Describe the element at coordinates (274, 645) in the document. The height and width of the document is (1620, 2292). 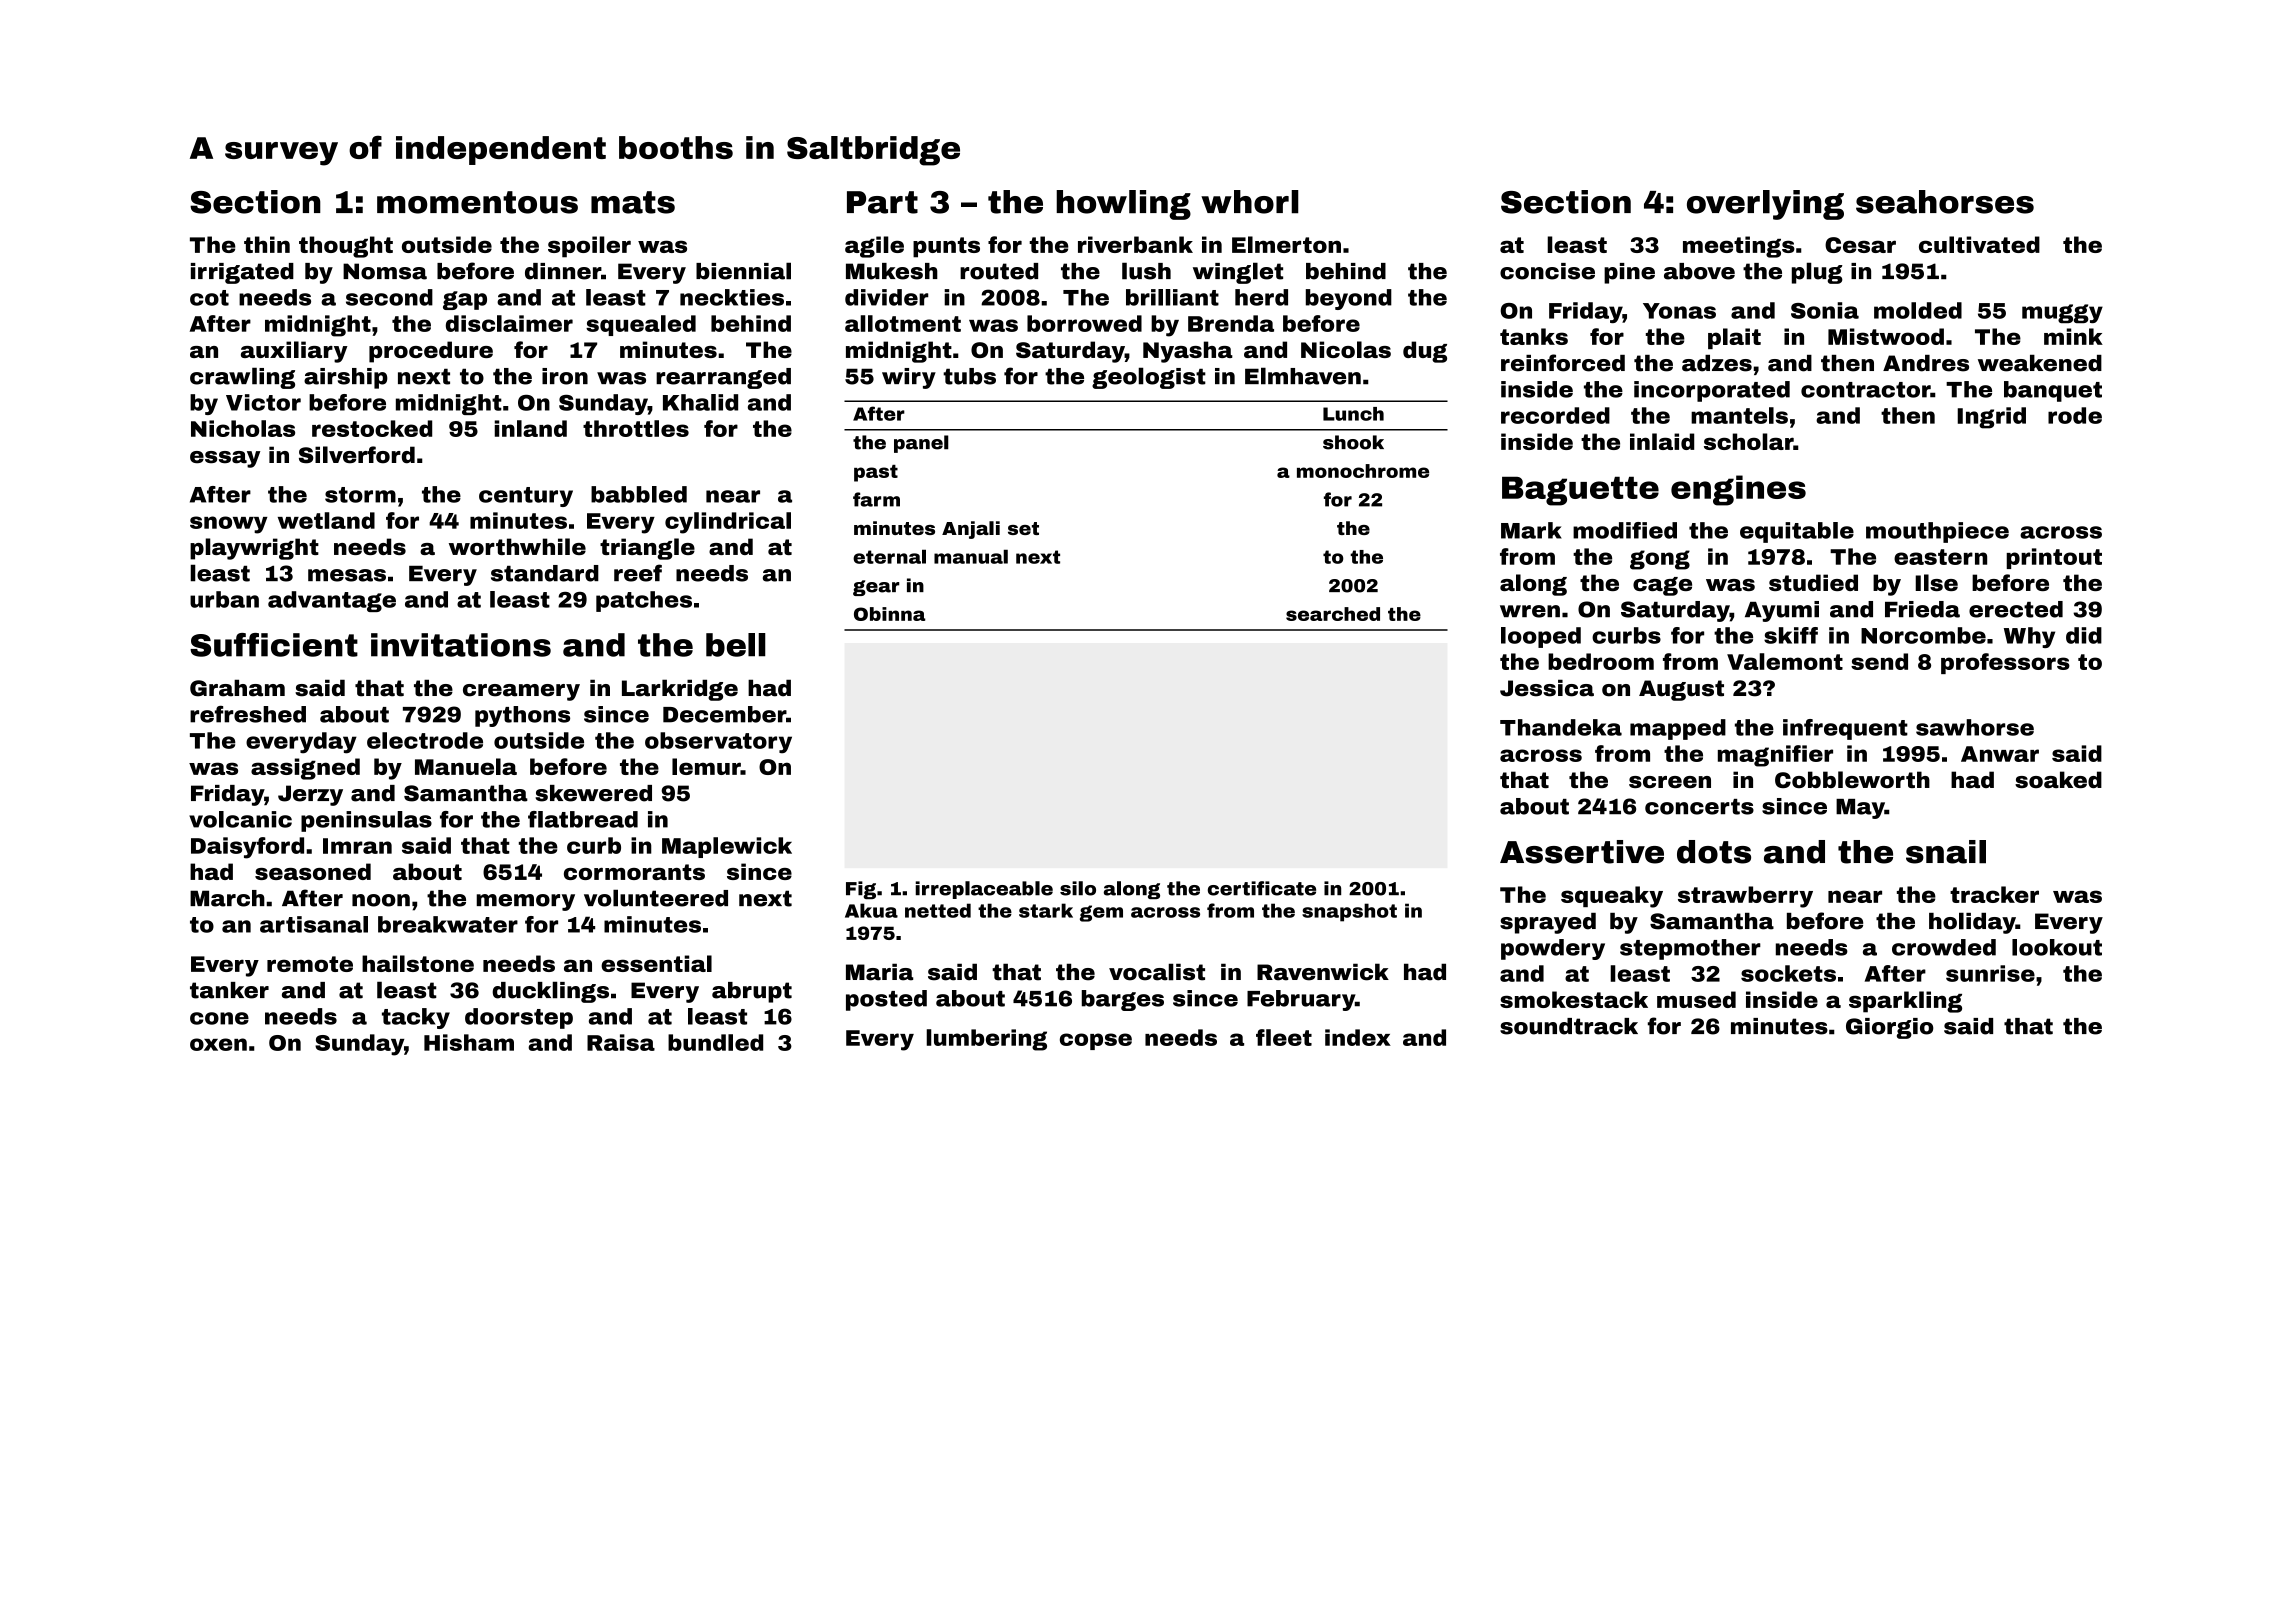
I see `Sufficient` at that location.
